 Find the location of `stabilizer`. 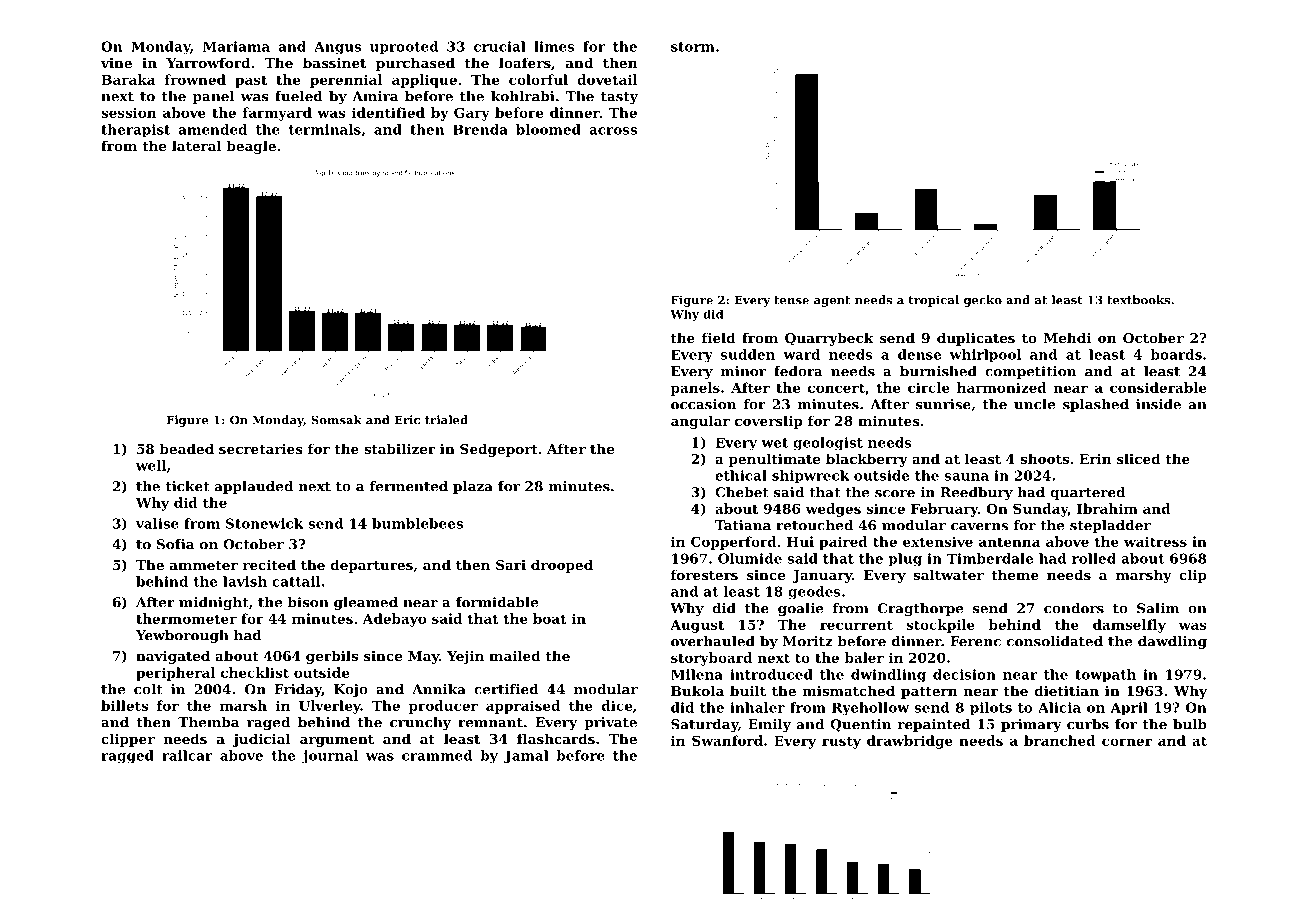

stabilizer is located at coordinates (400, 448).
